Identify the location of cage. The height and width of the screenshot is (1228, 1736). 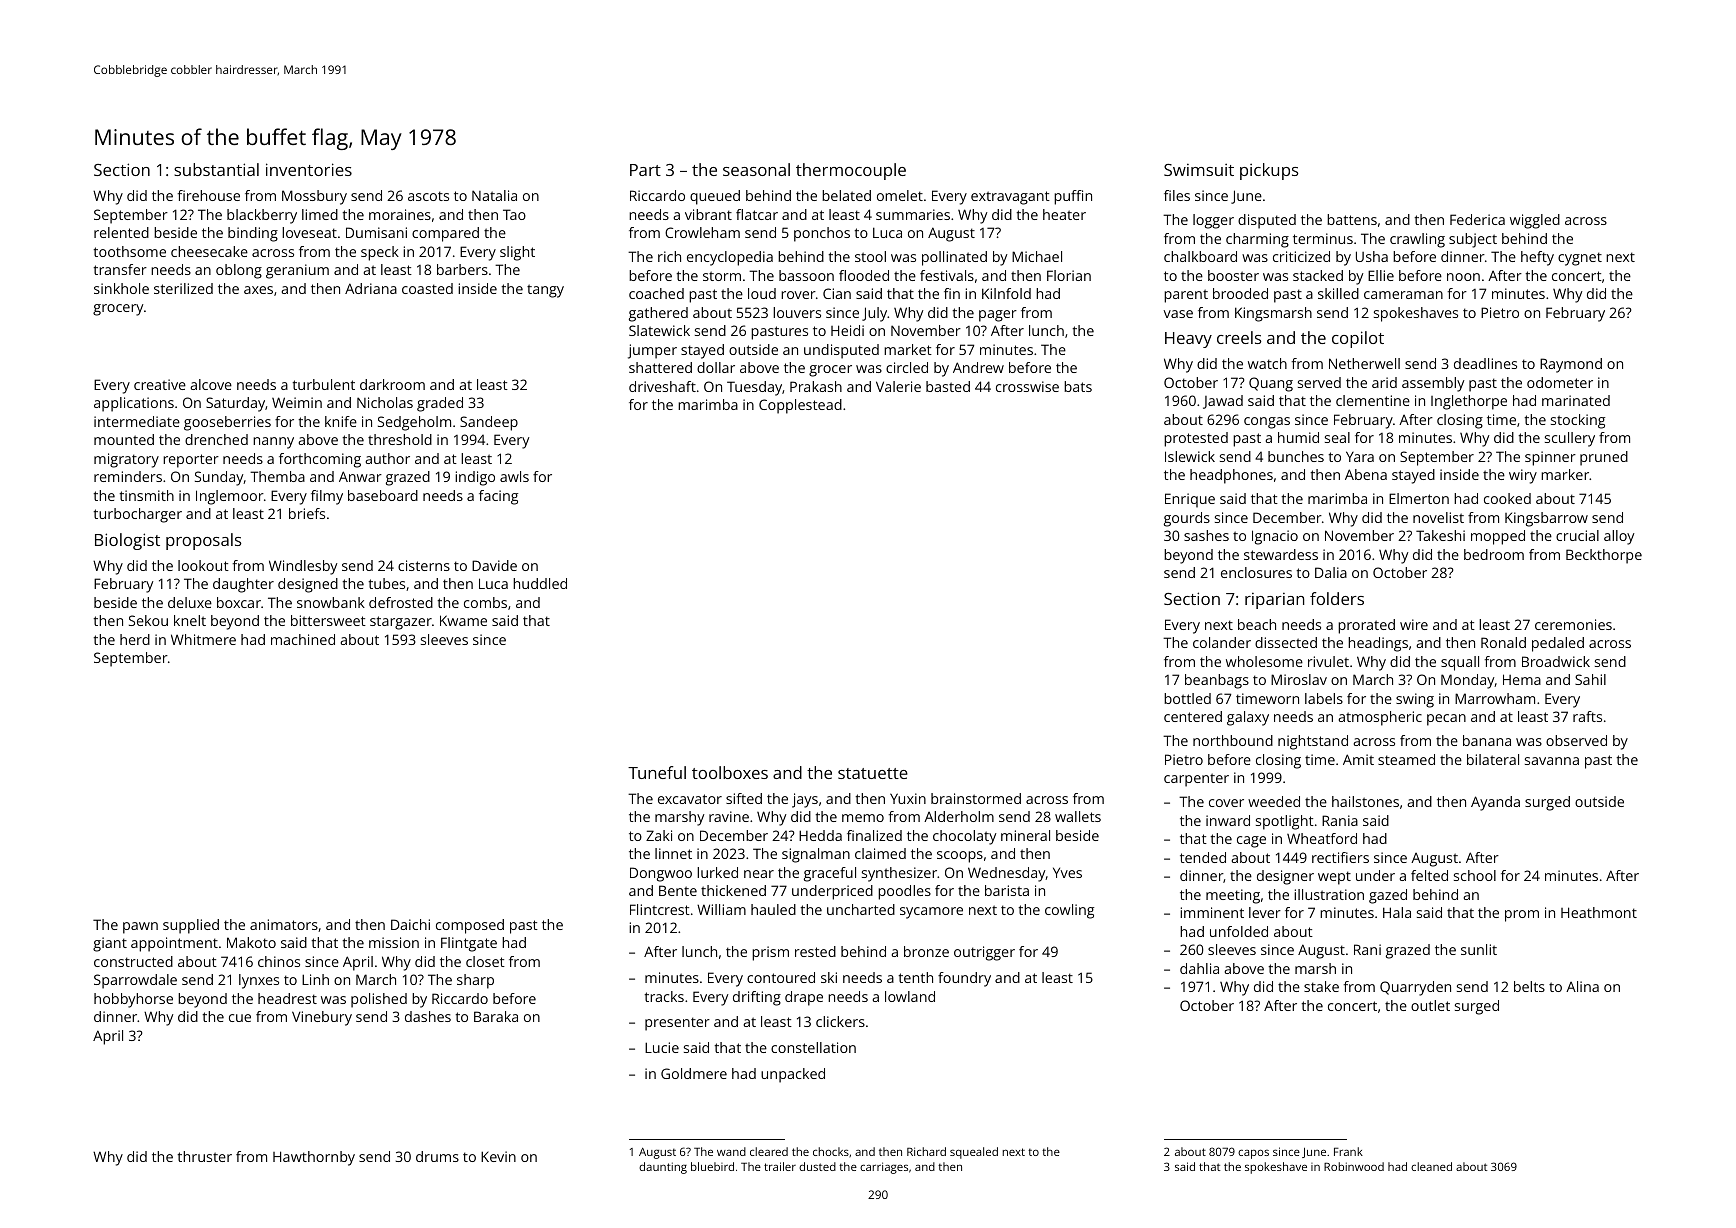
(1251, 842).
